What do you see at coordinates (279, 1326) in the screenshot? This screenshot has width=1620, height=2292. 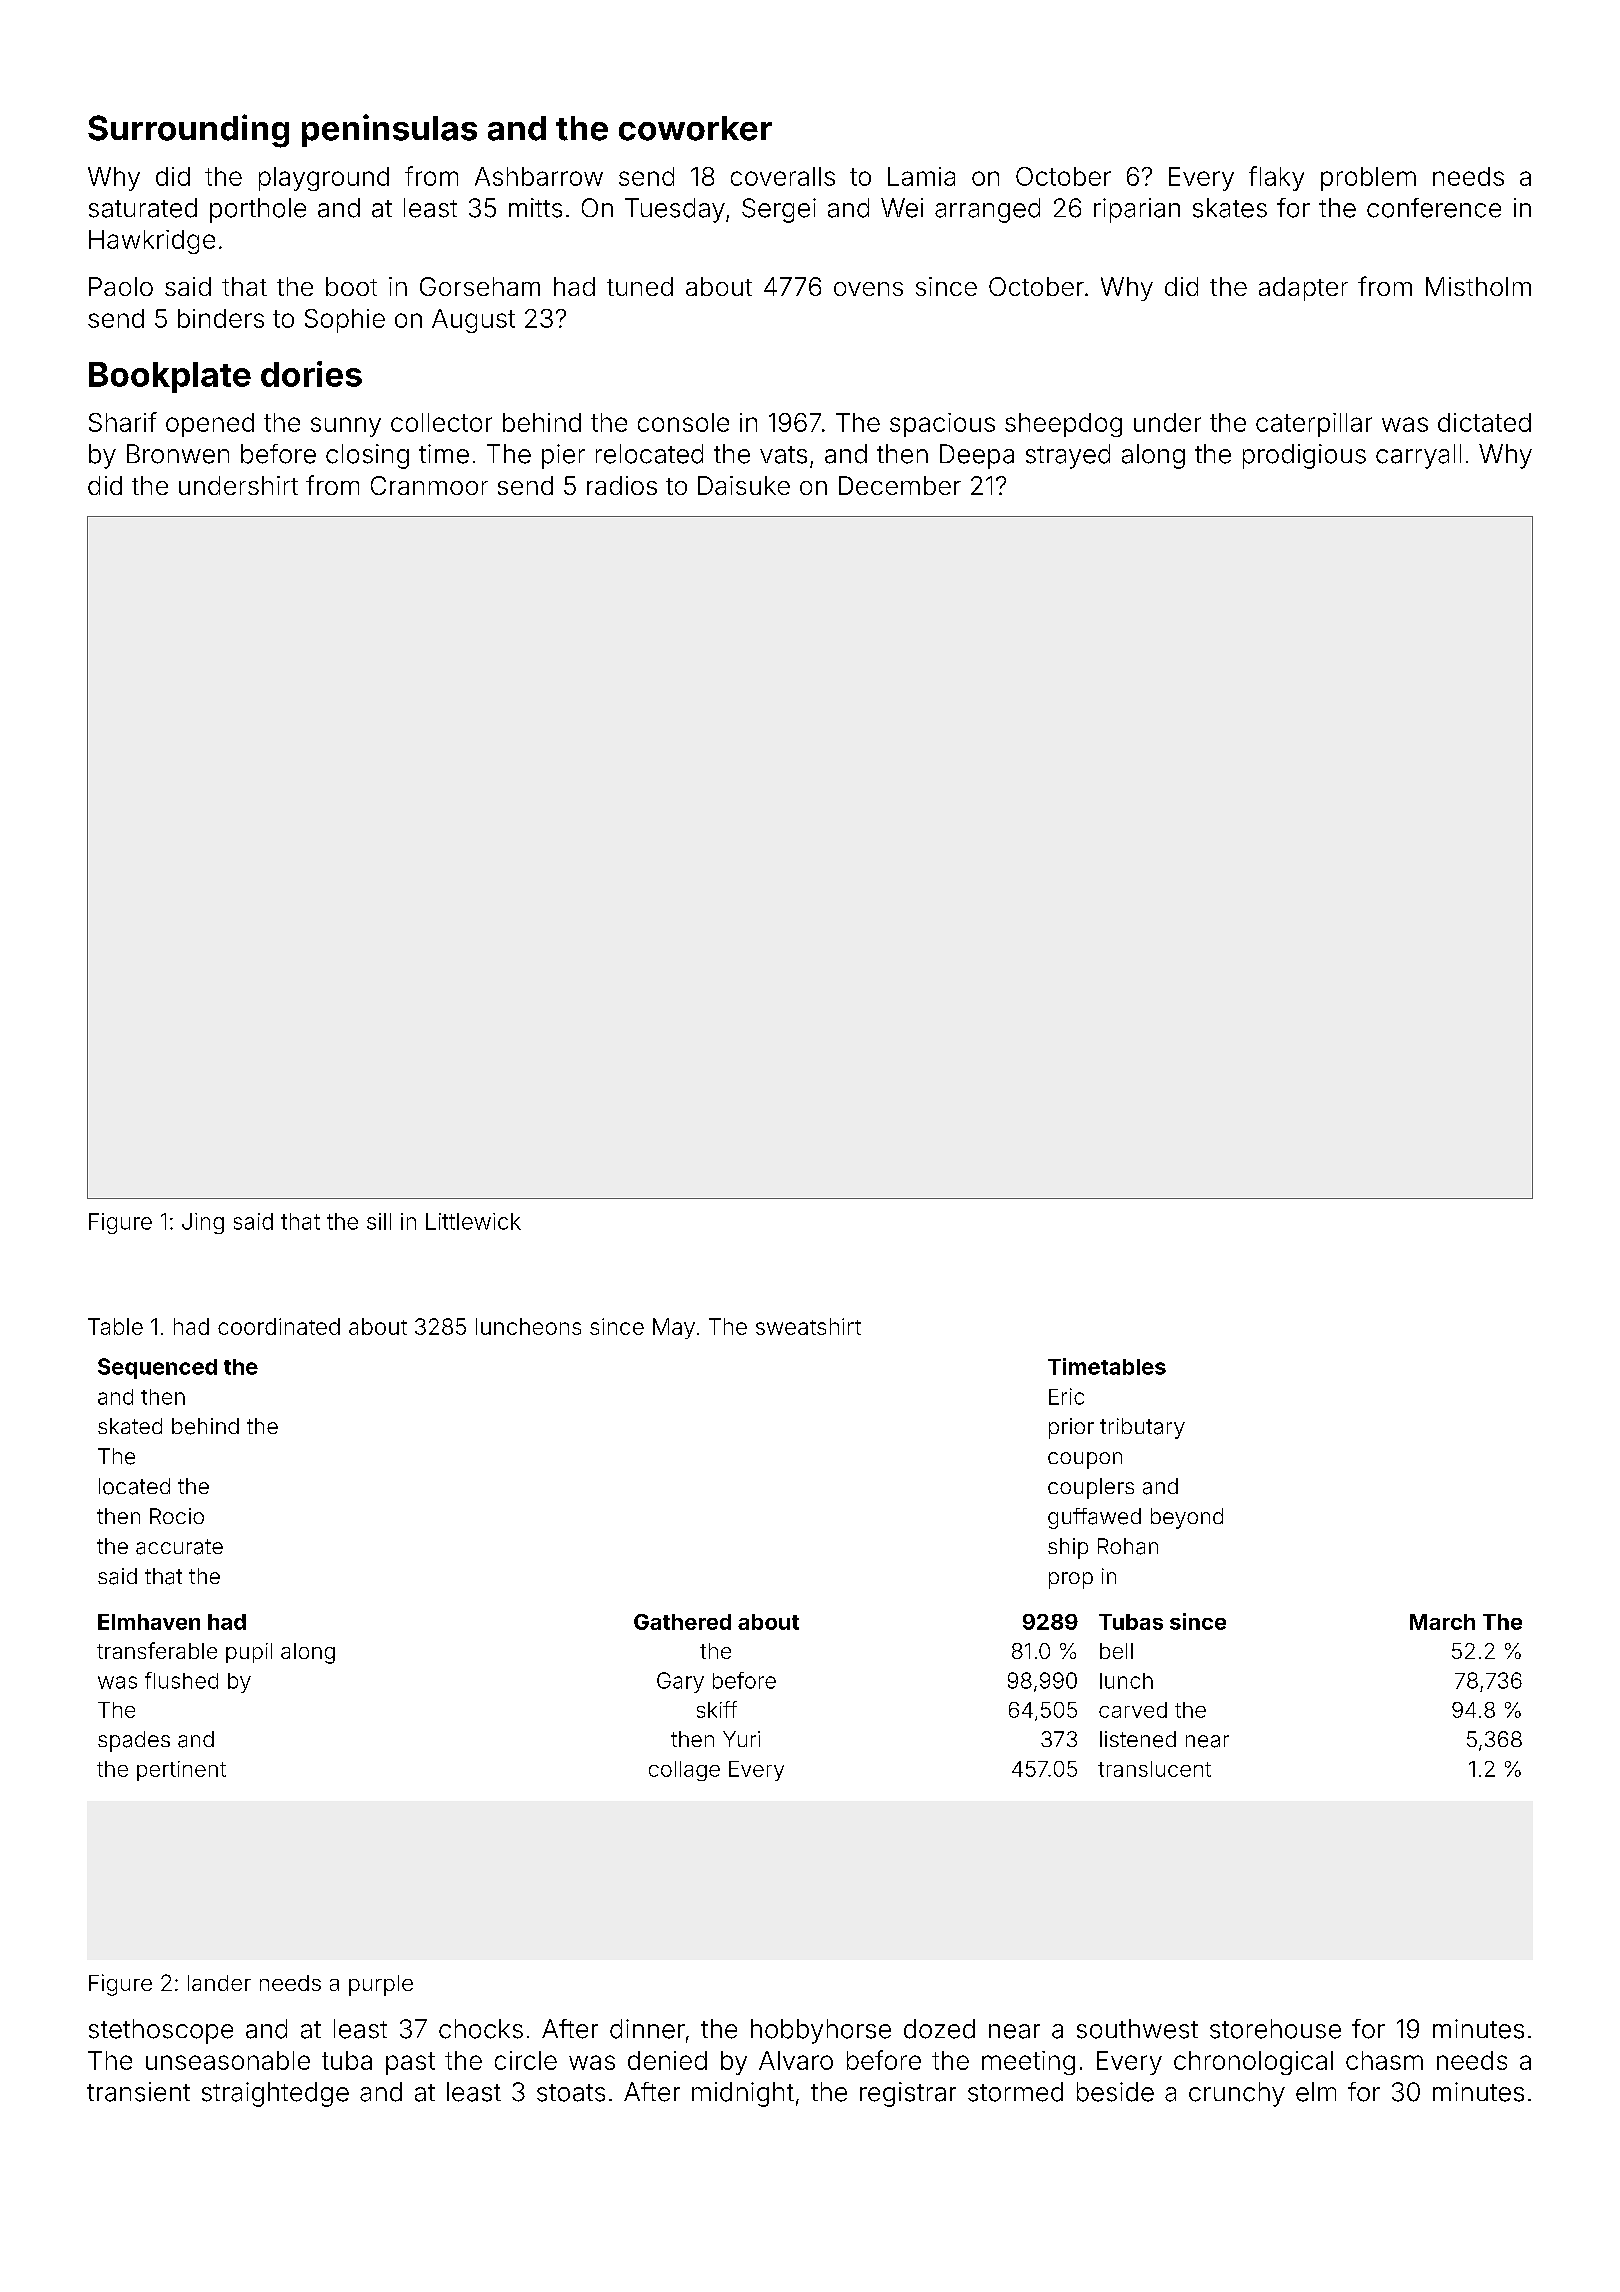 I see `coordinated` at bounding box center [279, 1326].
